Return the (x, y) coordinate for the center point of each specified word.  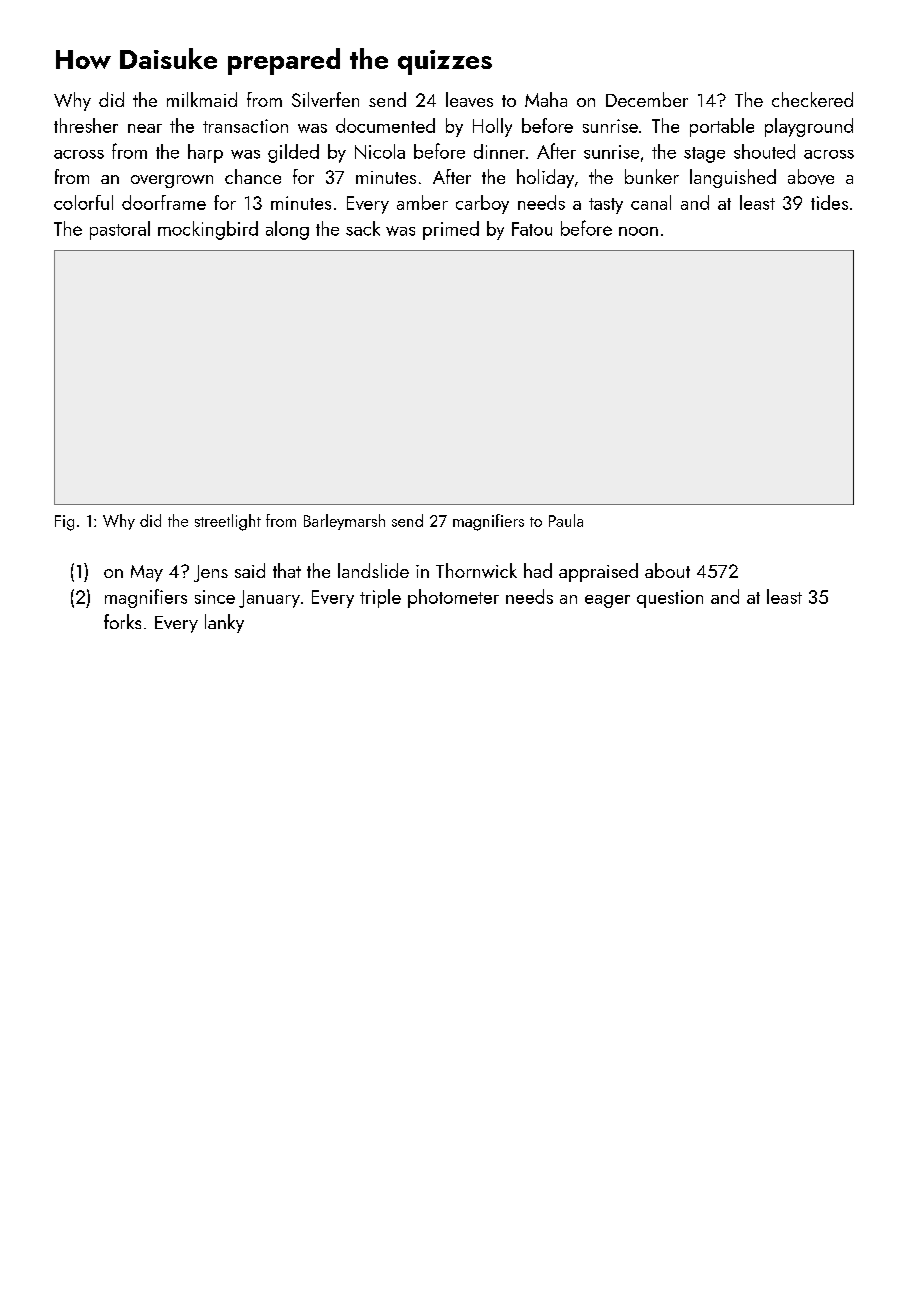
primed (451, 230)
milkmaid (202, 99)
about (667, 570)
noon (638, 231)
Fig (64, 523)
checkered (812, 99)
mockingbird (208, 230)
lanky (224, 623)
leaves (469, 99)
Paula (566, 520)
